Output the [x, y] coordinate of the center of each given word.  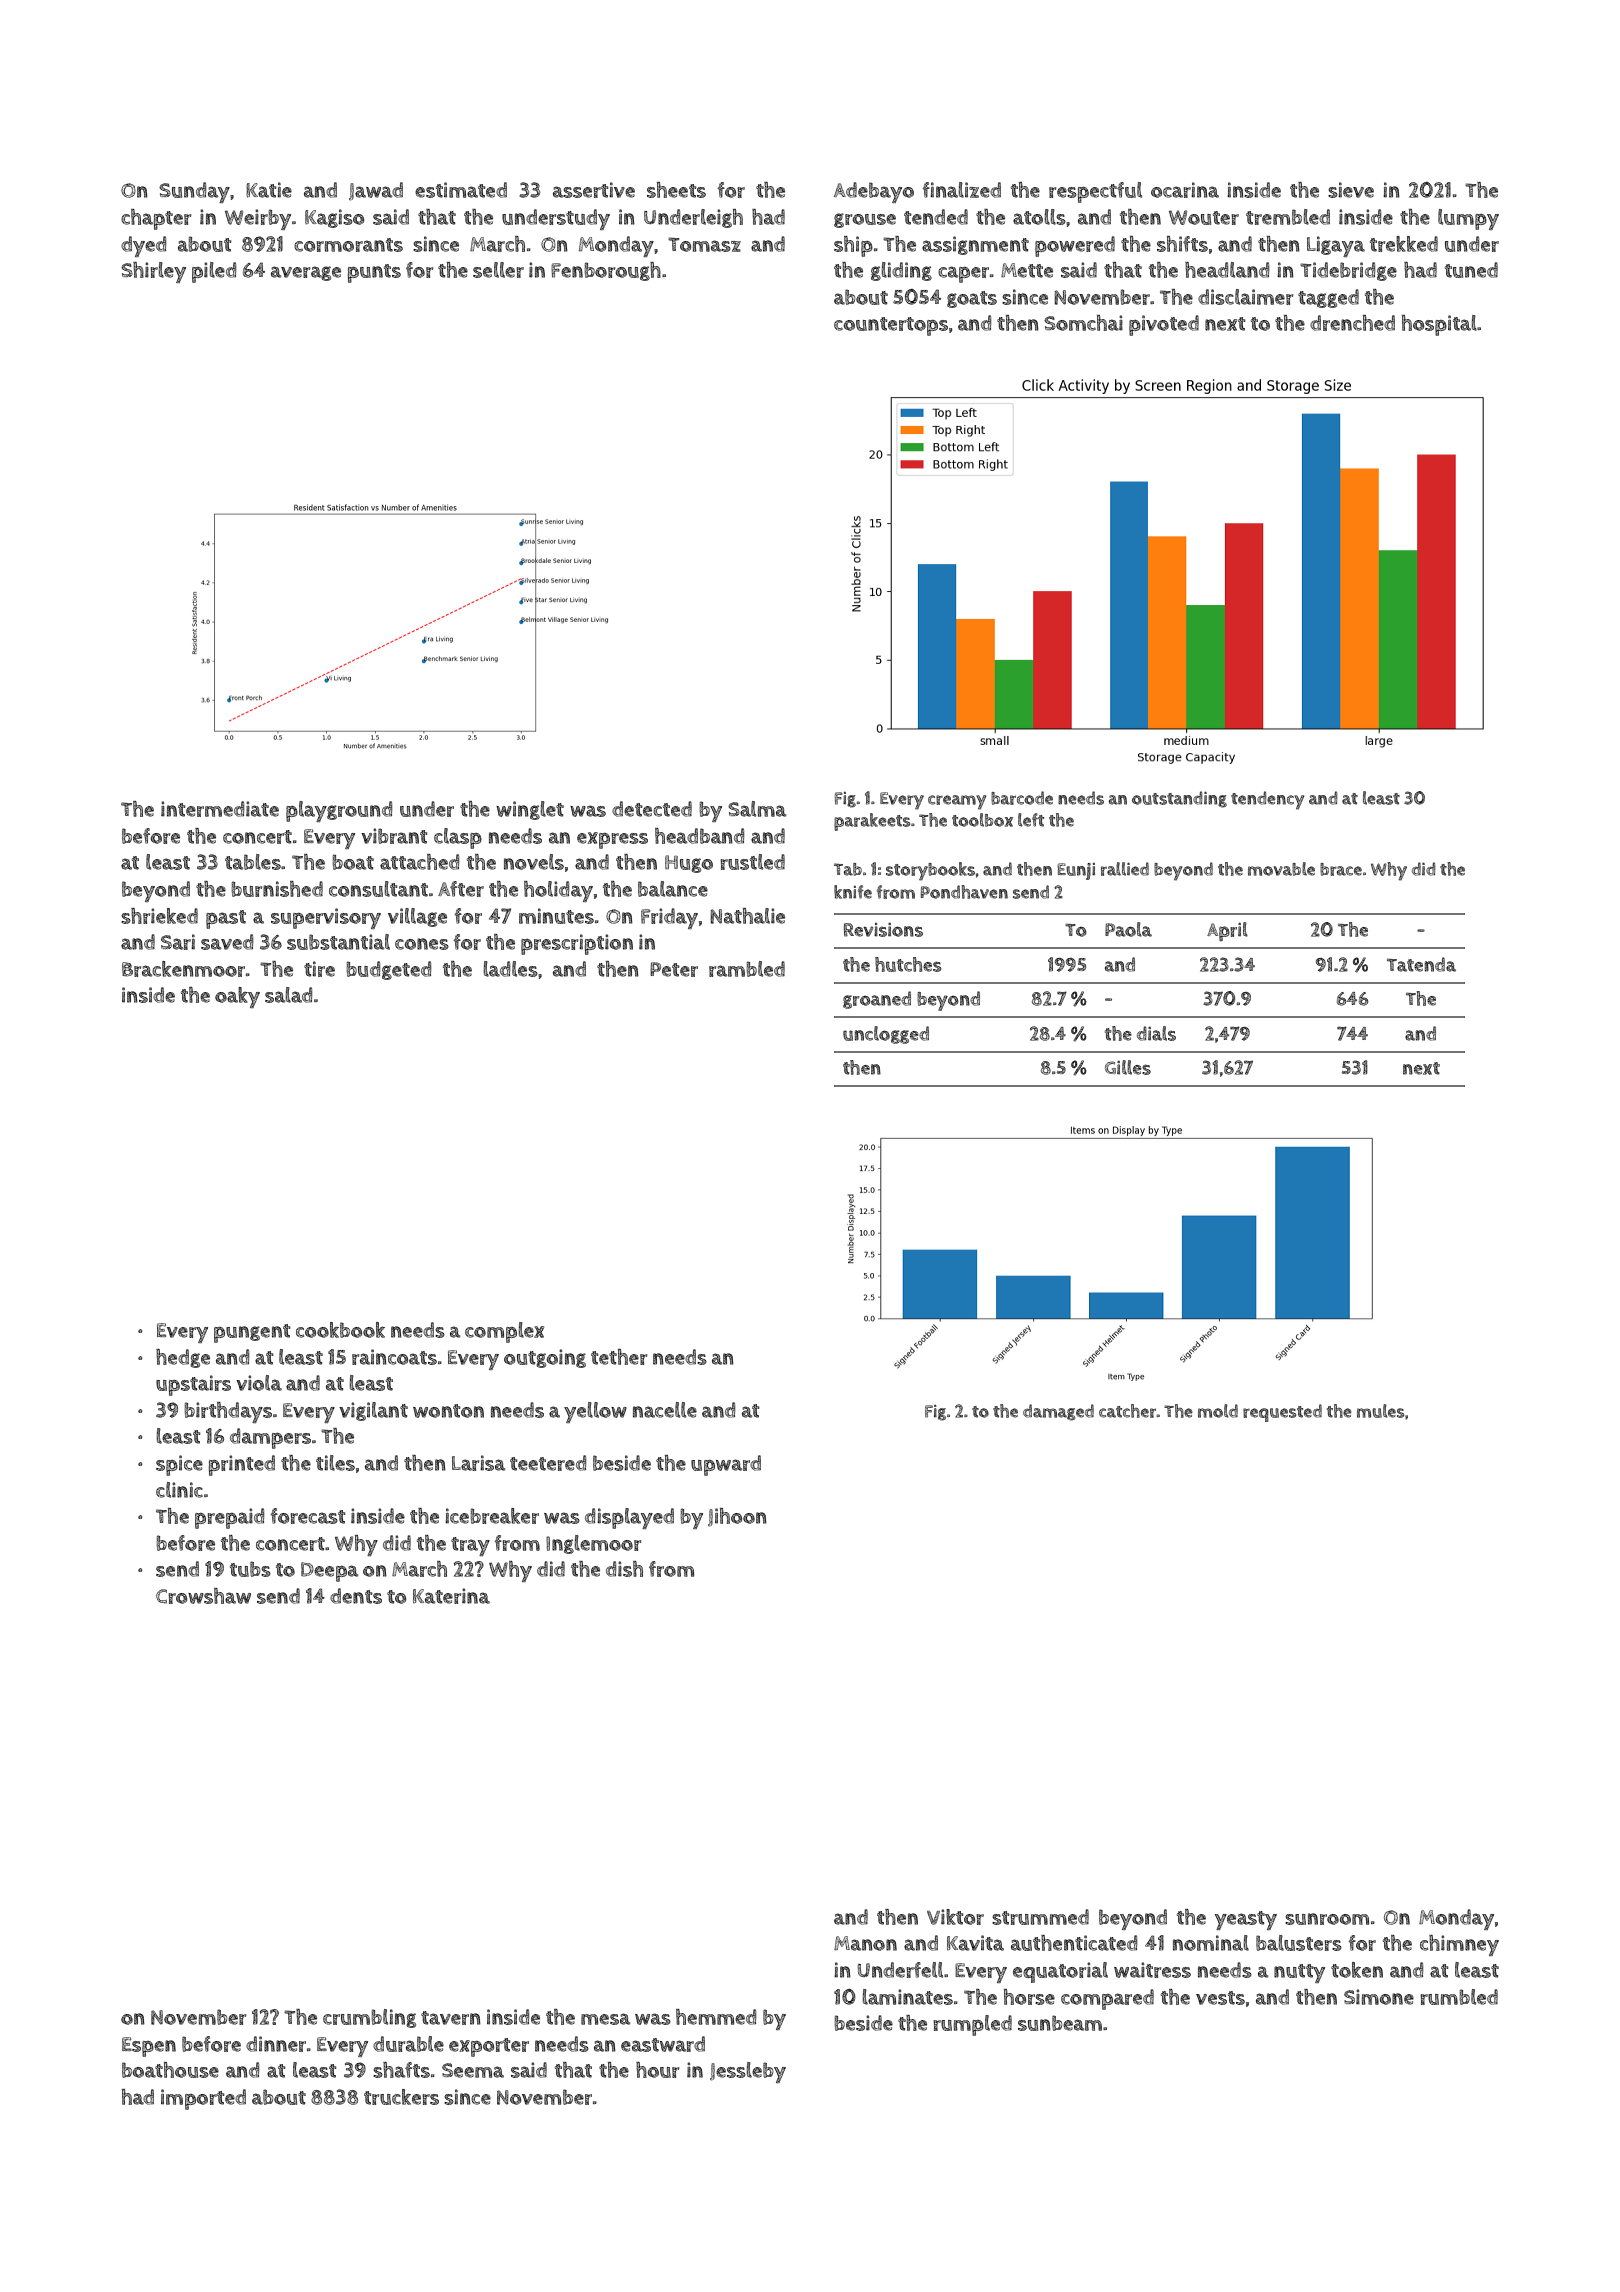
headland [1227, 270]
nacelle [665, 1410]
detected [652, 809]
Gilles [1128, 1067]
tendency [1268, 800]
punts [374, 273]
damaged [1058, 1412]
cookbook [340, 1330]
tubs [250, 1569]
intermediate [220, 809]
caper [963, 274]
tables [253, 862]
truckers [401, 2097]
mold [1218, 1411]
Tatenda [1421, 964]
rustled [752, 862]
